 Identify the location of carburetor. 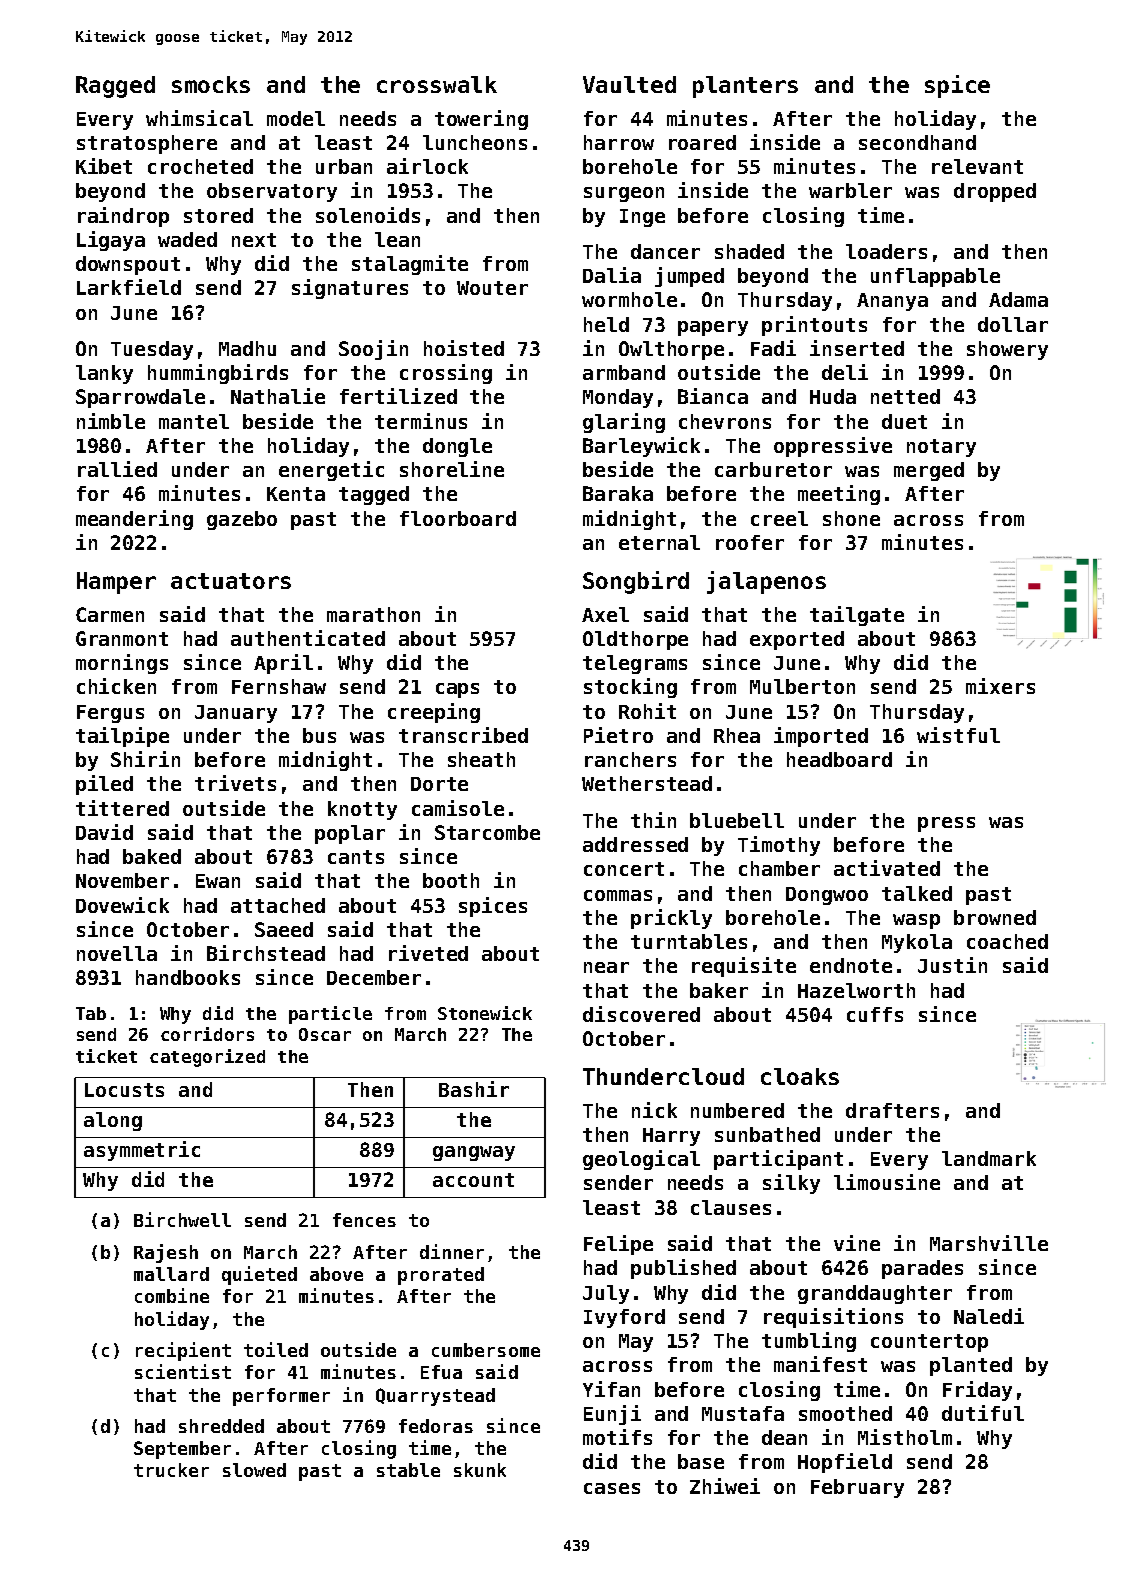
(773, 469).
